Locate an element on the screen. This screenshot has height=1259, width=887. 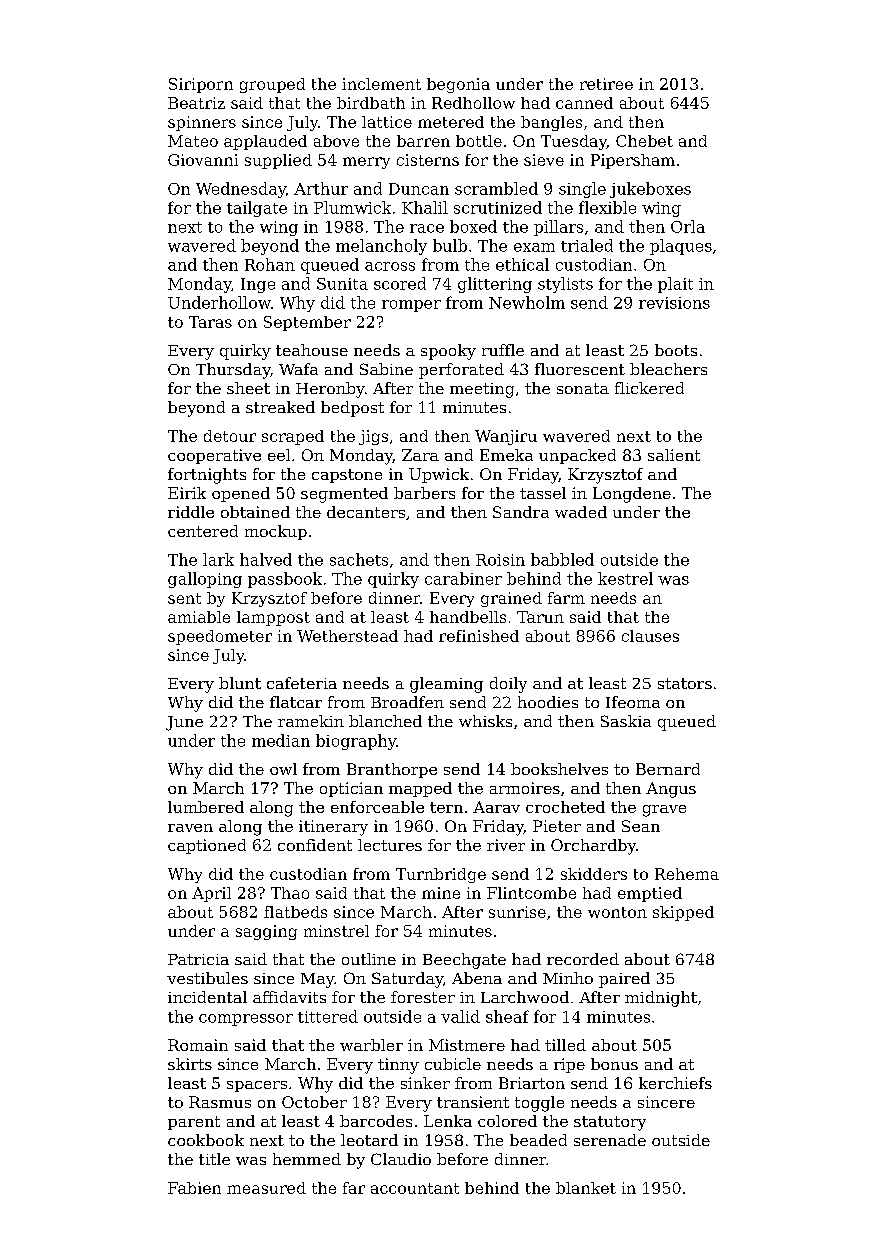
Beechgate is located at coordinates (464, 961).
